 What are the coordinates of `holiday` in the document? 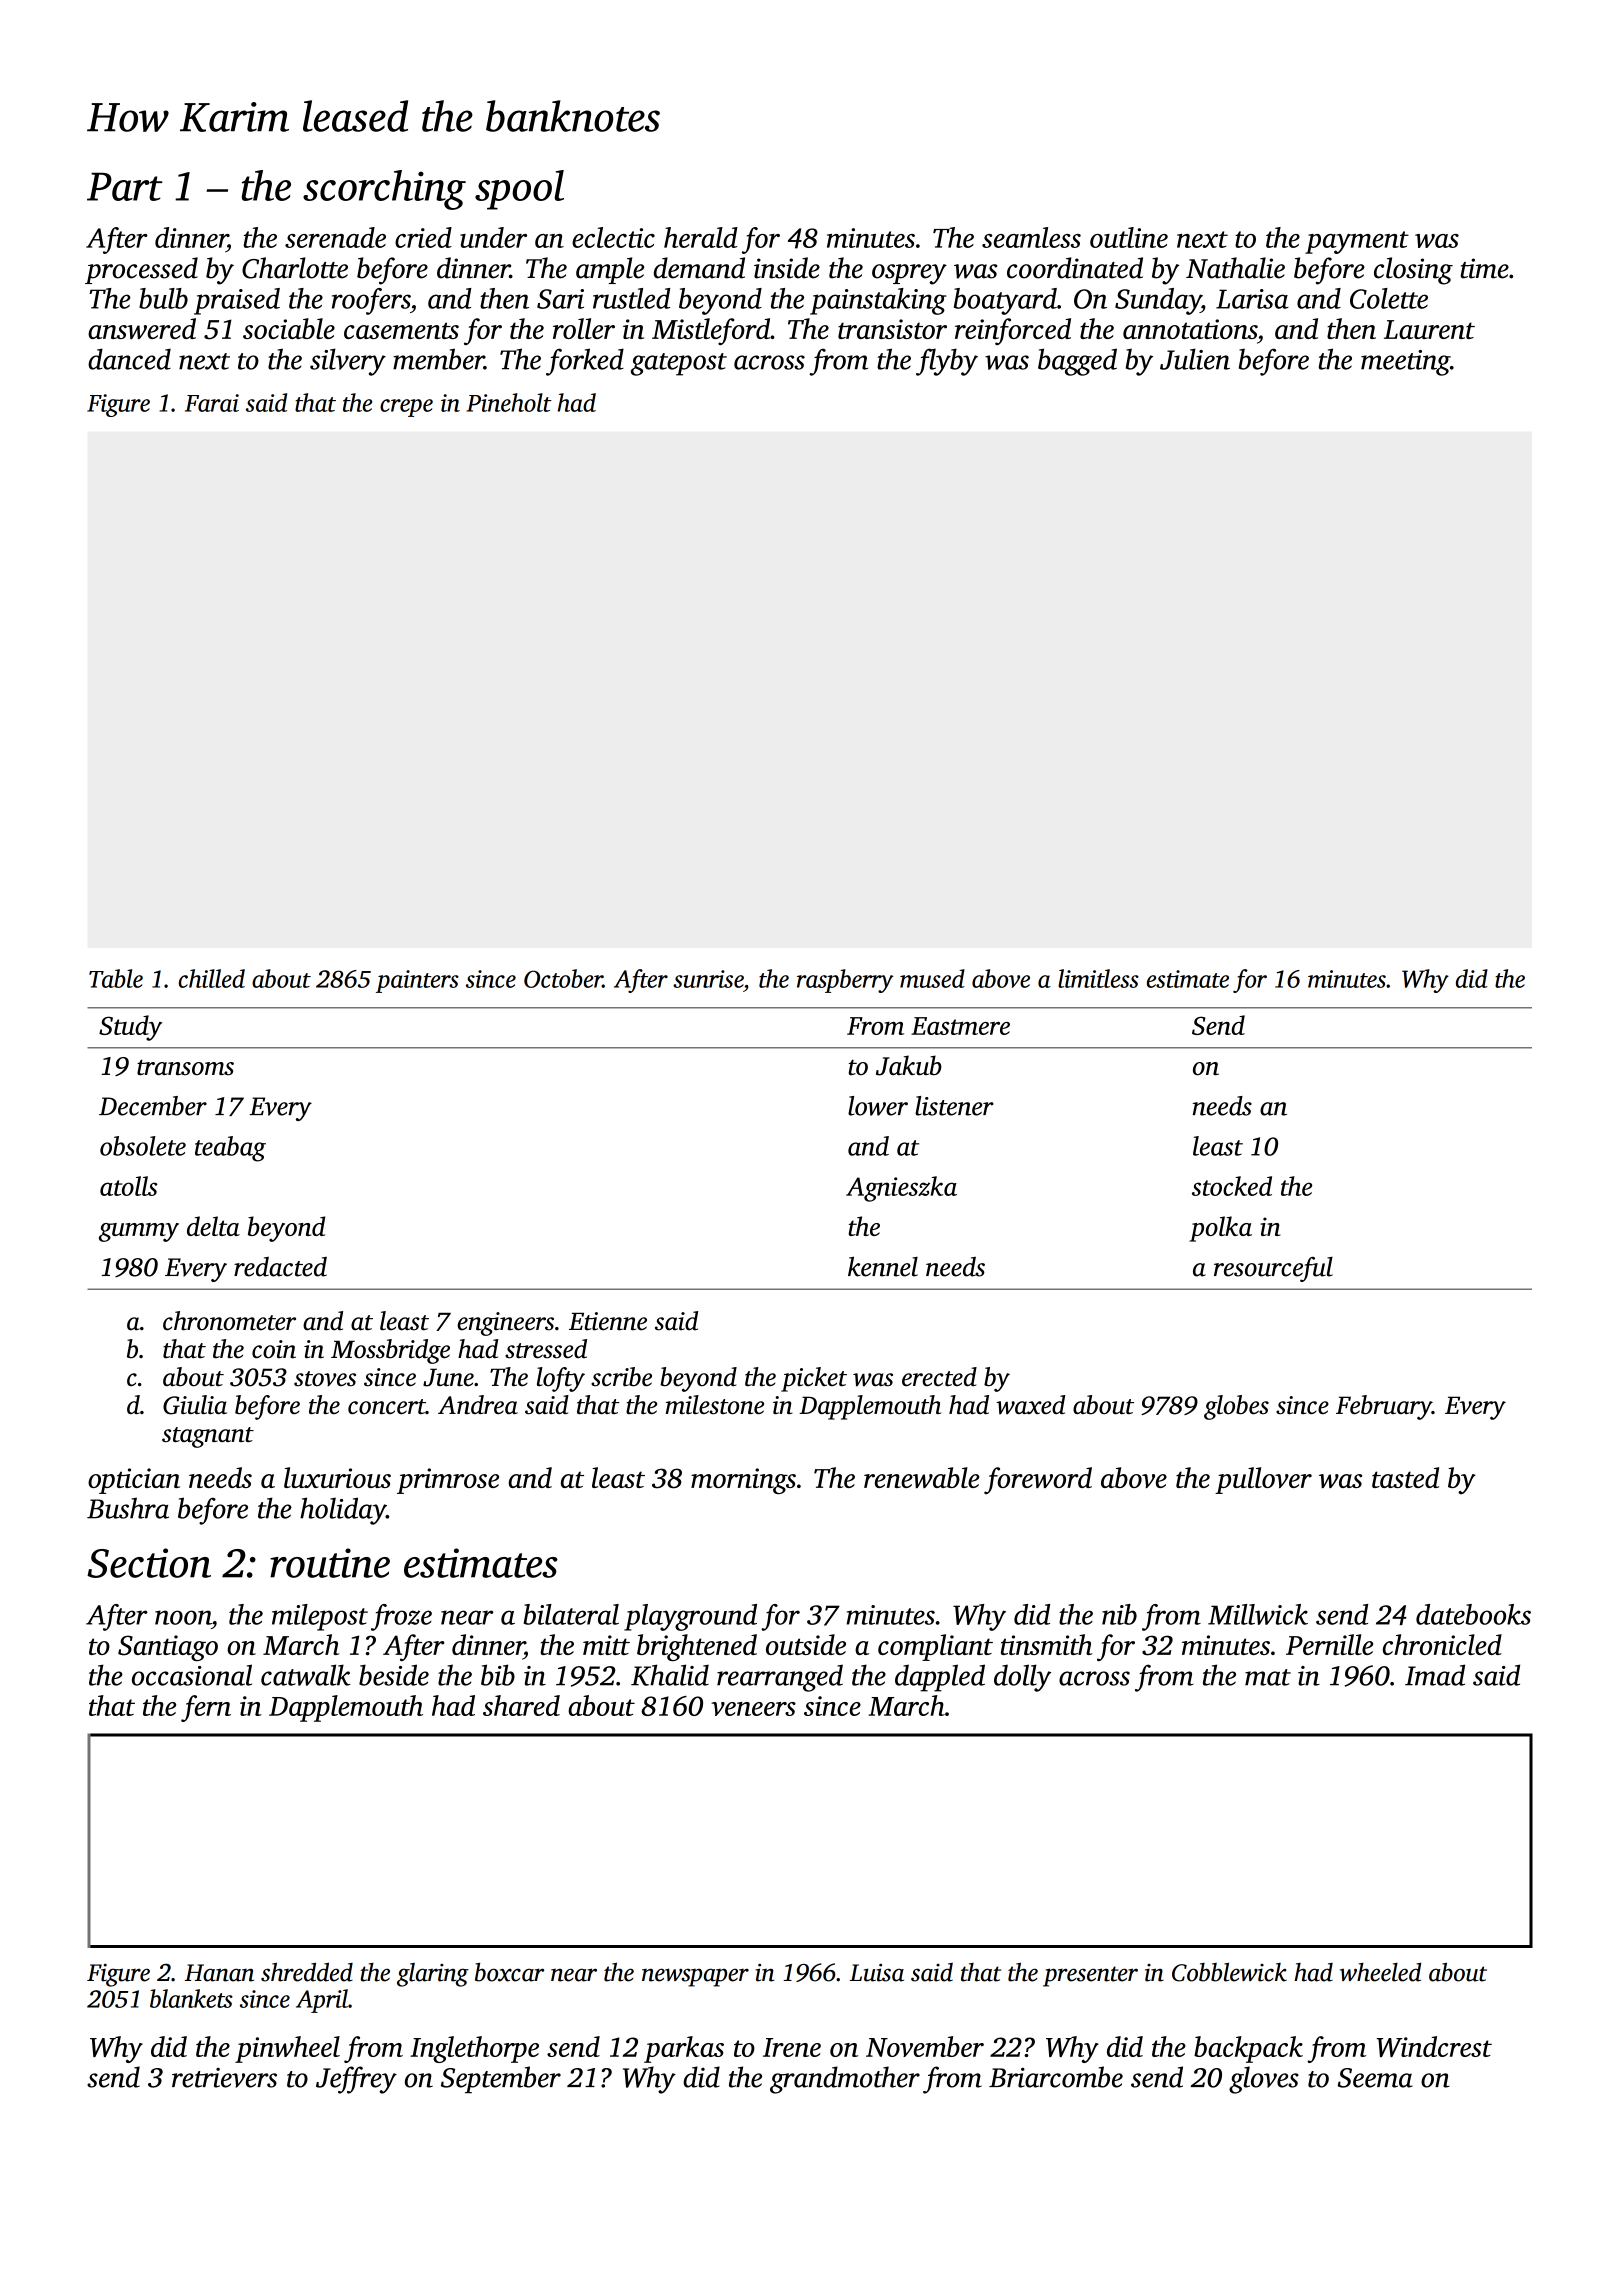 It's located at (343, 1511).
